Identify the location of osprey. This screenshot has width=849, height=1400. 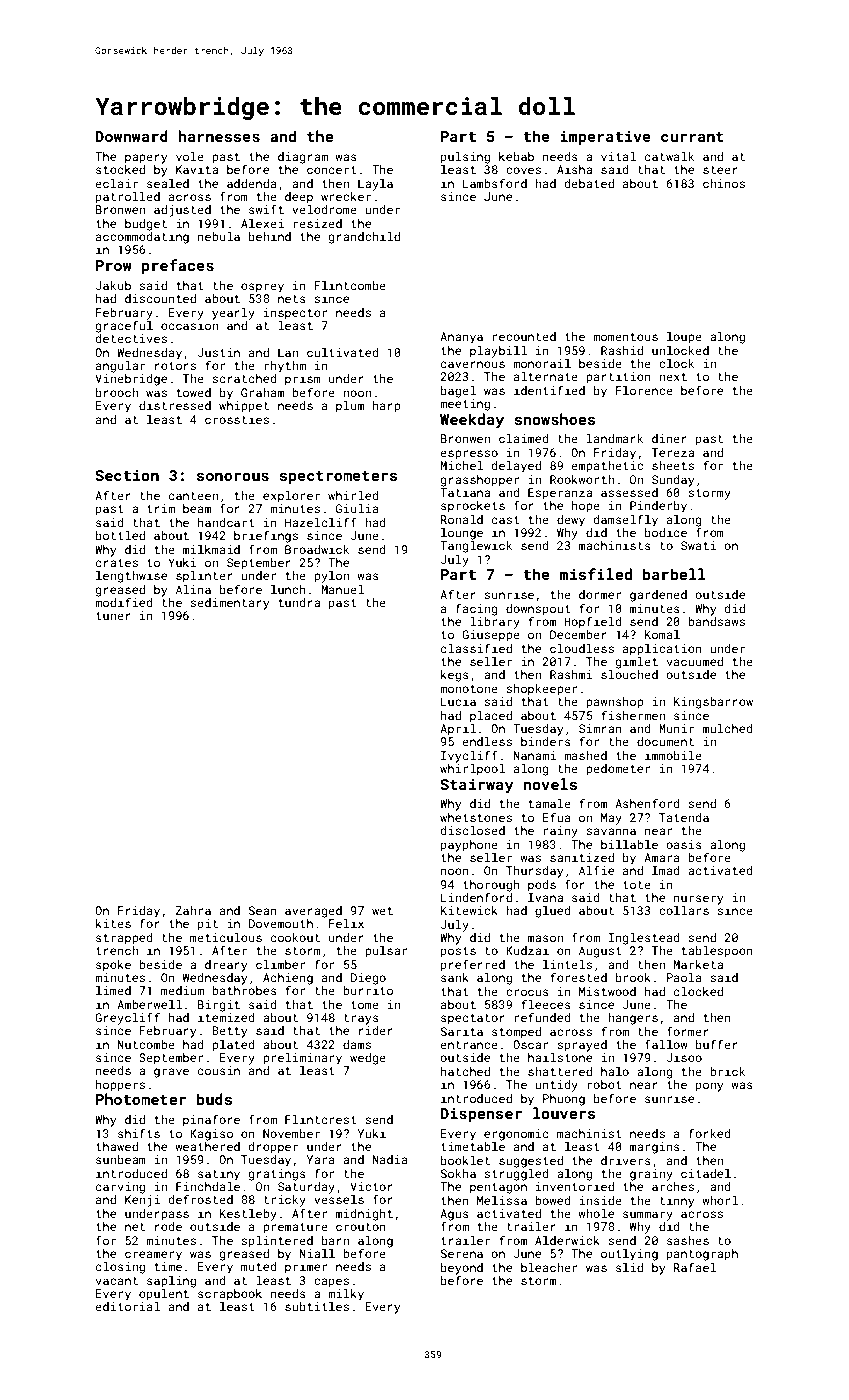
(262, 288).
